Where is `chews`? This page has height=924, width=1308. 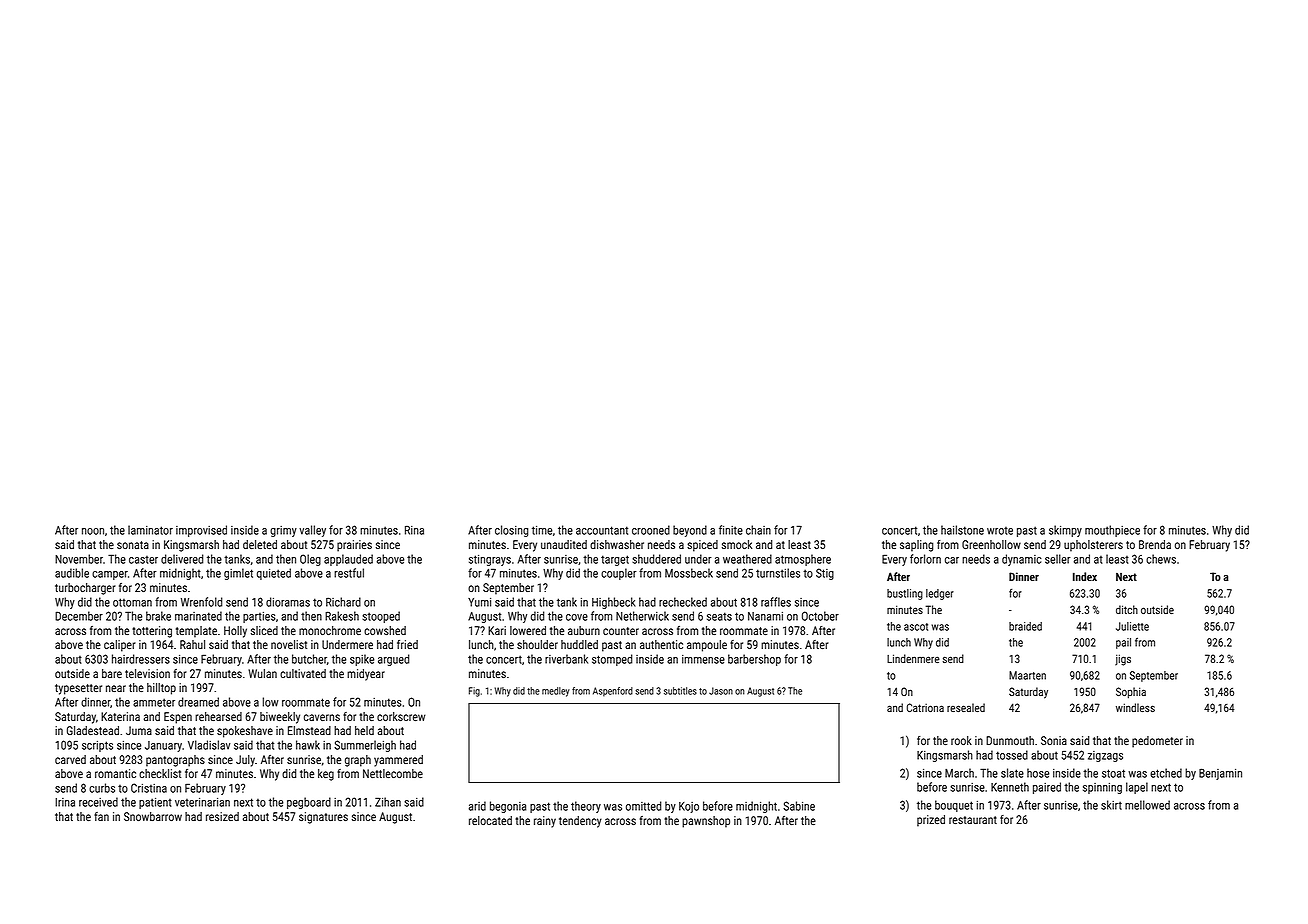 chews is located at coordinates (1161, 559).
